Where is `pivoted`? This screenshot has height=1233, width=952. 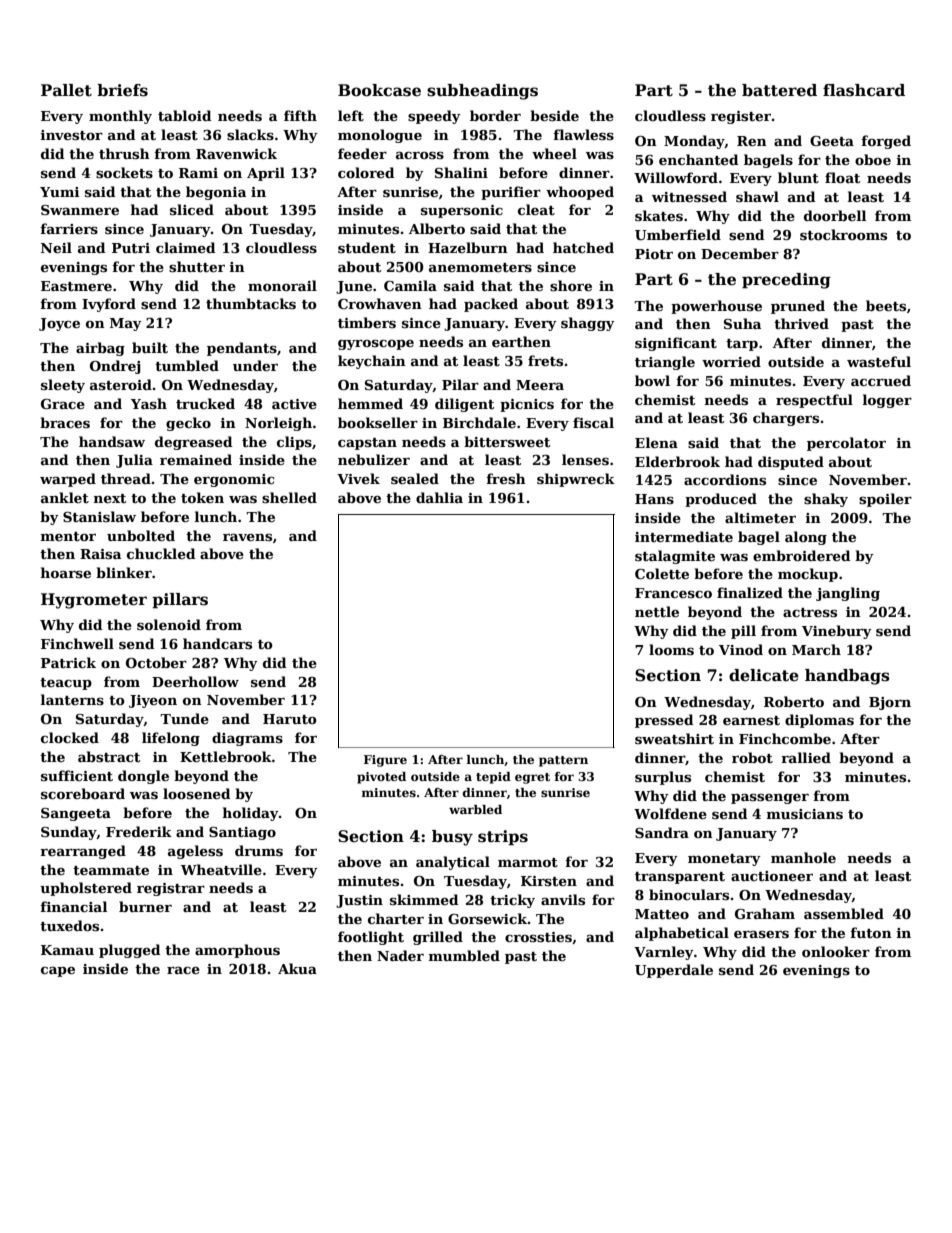 pivoted is located at coordinates (381, 778).
